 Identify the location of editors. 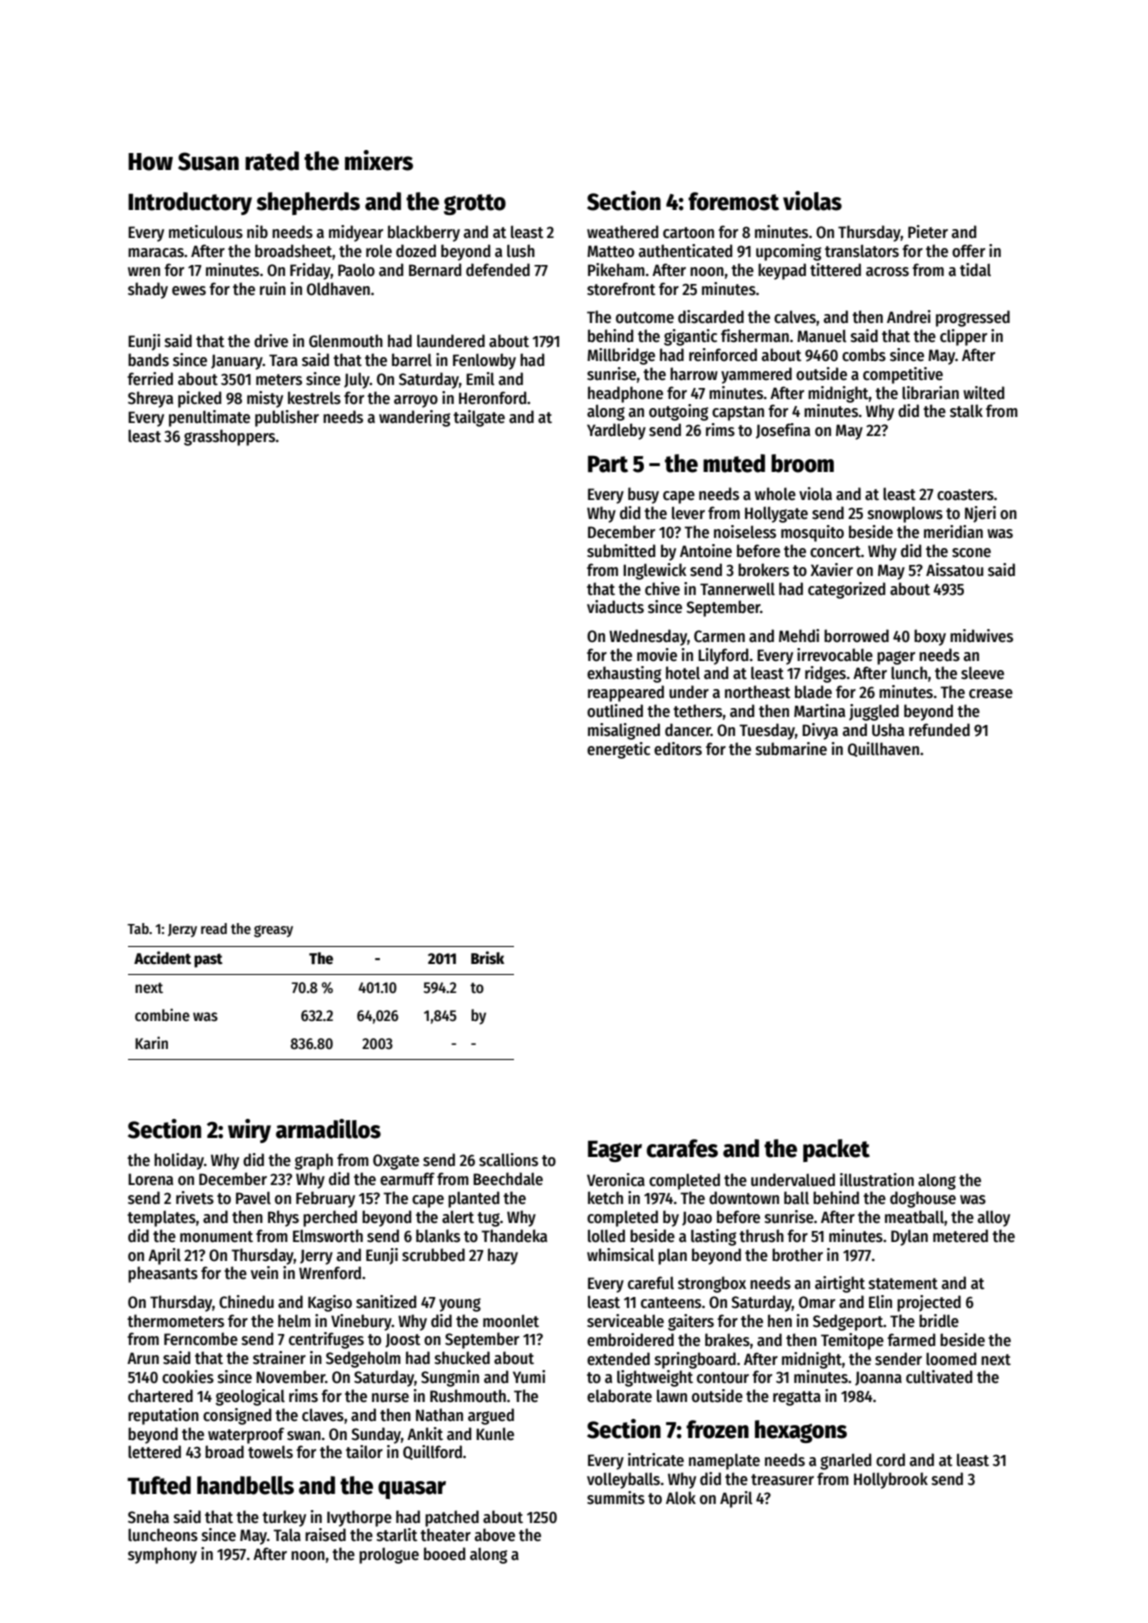
(678, 749).
